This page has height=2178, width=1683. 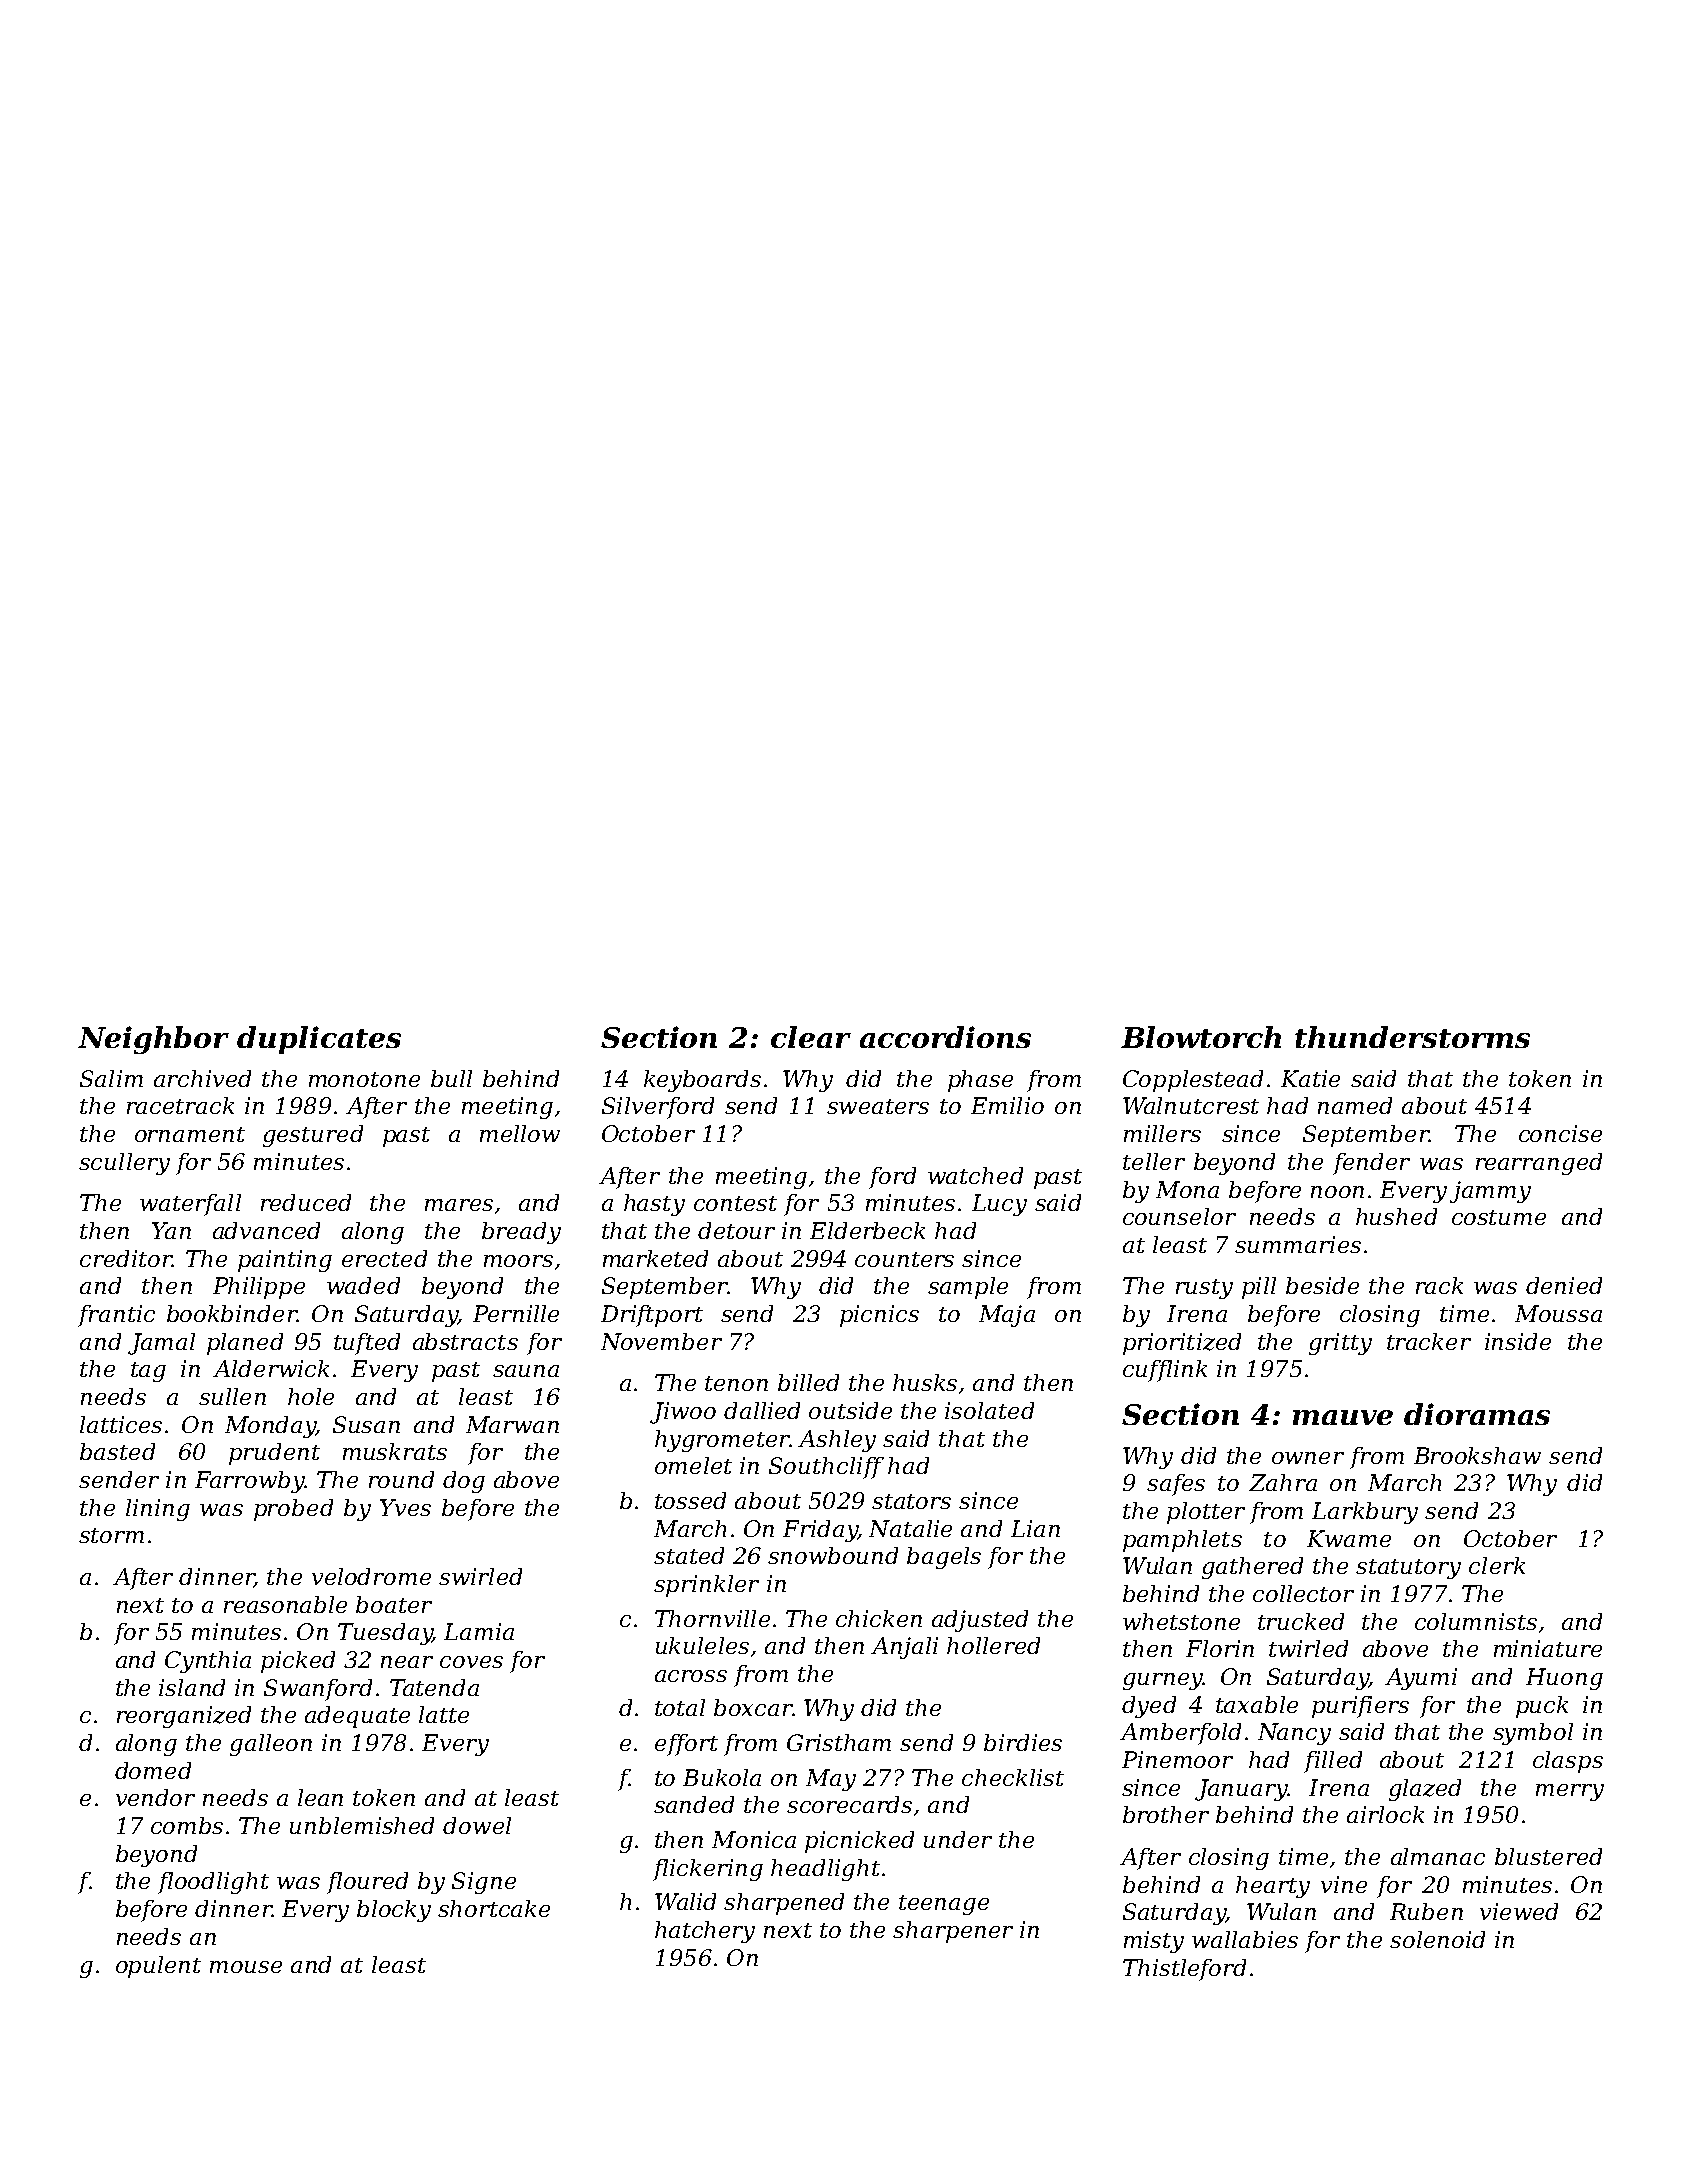 What do you see at coordinates (1181, 1621) in the page?
I see `whetstone` at bounding box center [1181, 1621].
